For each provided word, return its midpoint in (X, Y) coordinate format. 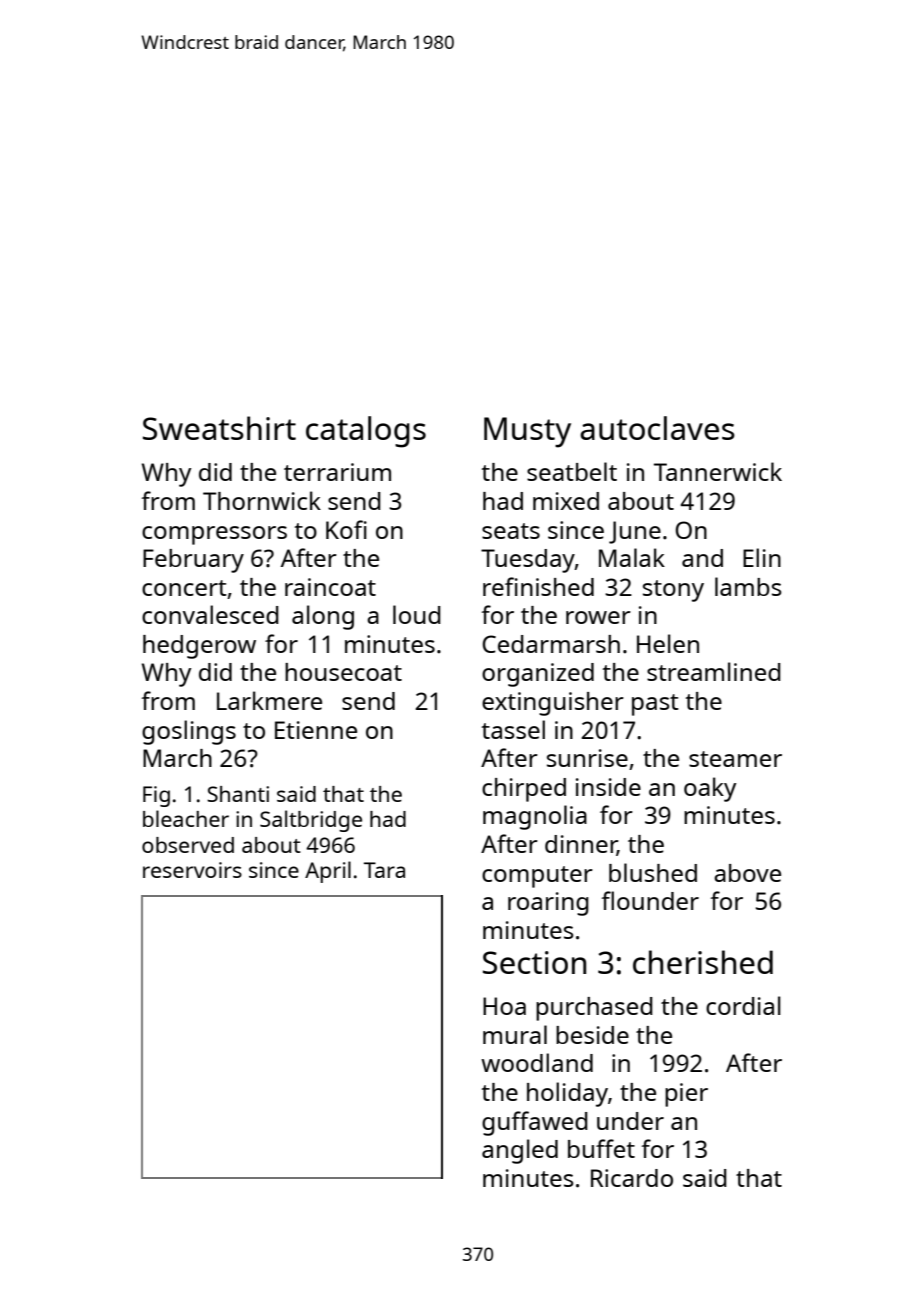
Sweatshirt (219, 428)
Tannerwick (718, 471)
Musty (527, 432)
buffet (601, 1148)
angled (520, 1151)
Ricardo (632, 1178)
